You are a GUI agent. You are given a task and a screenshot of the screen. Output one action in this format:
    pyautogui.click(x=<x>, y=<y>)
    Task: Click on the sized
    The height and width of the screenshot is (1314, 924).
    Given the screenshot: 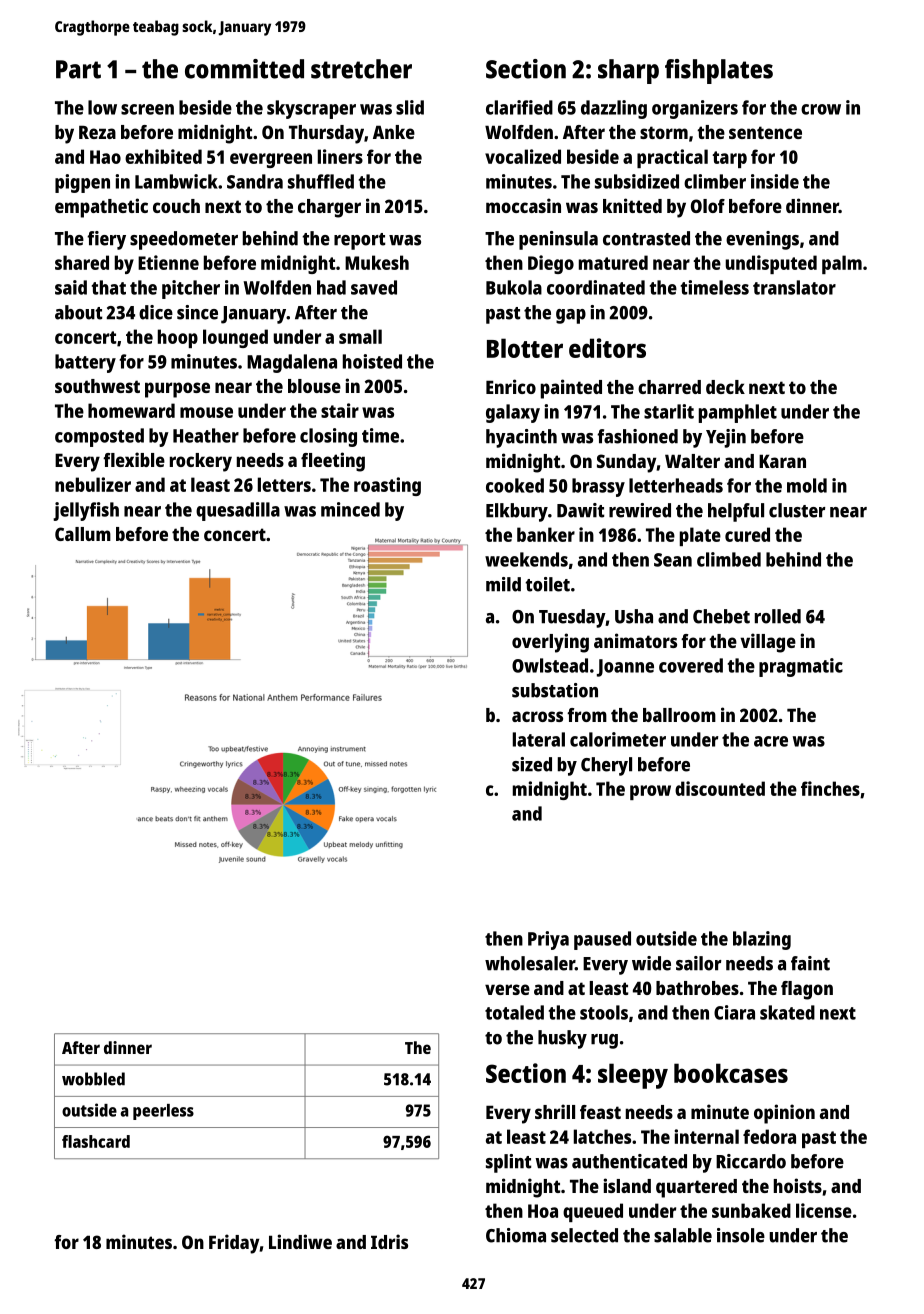 What is the action you would take?
    pyautogui.click(x=532, y=764)
